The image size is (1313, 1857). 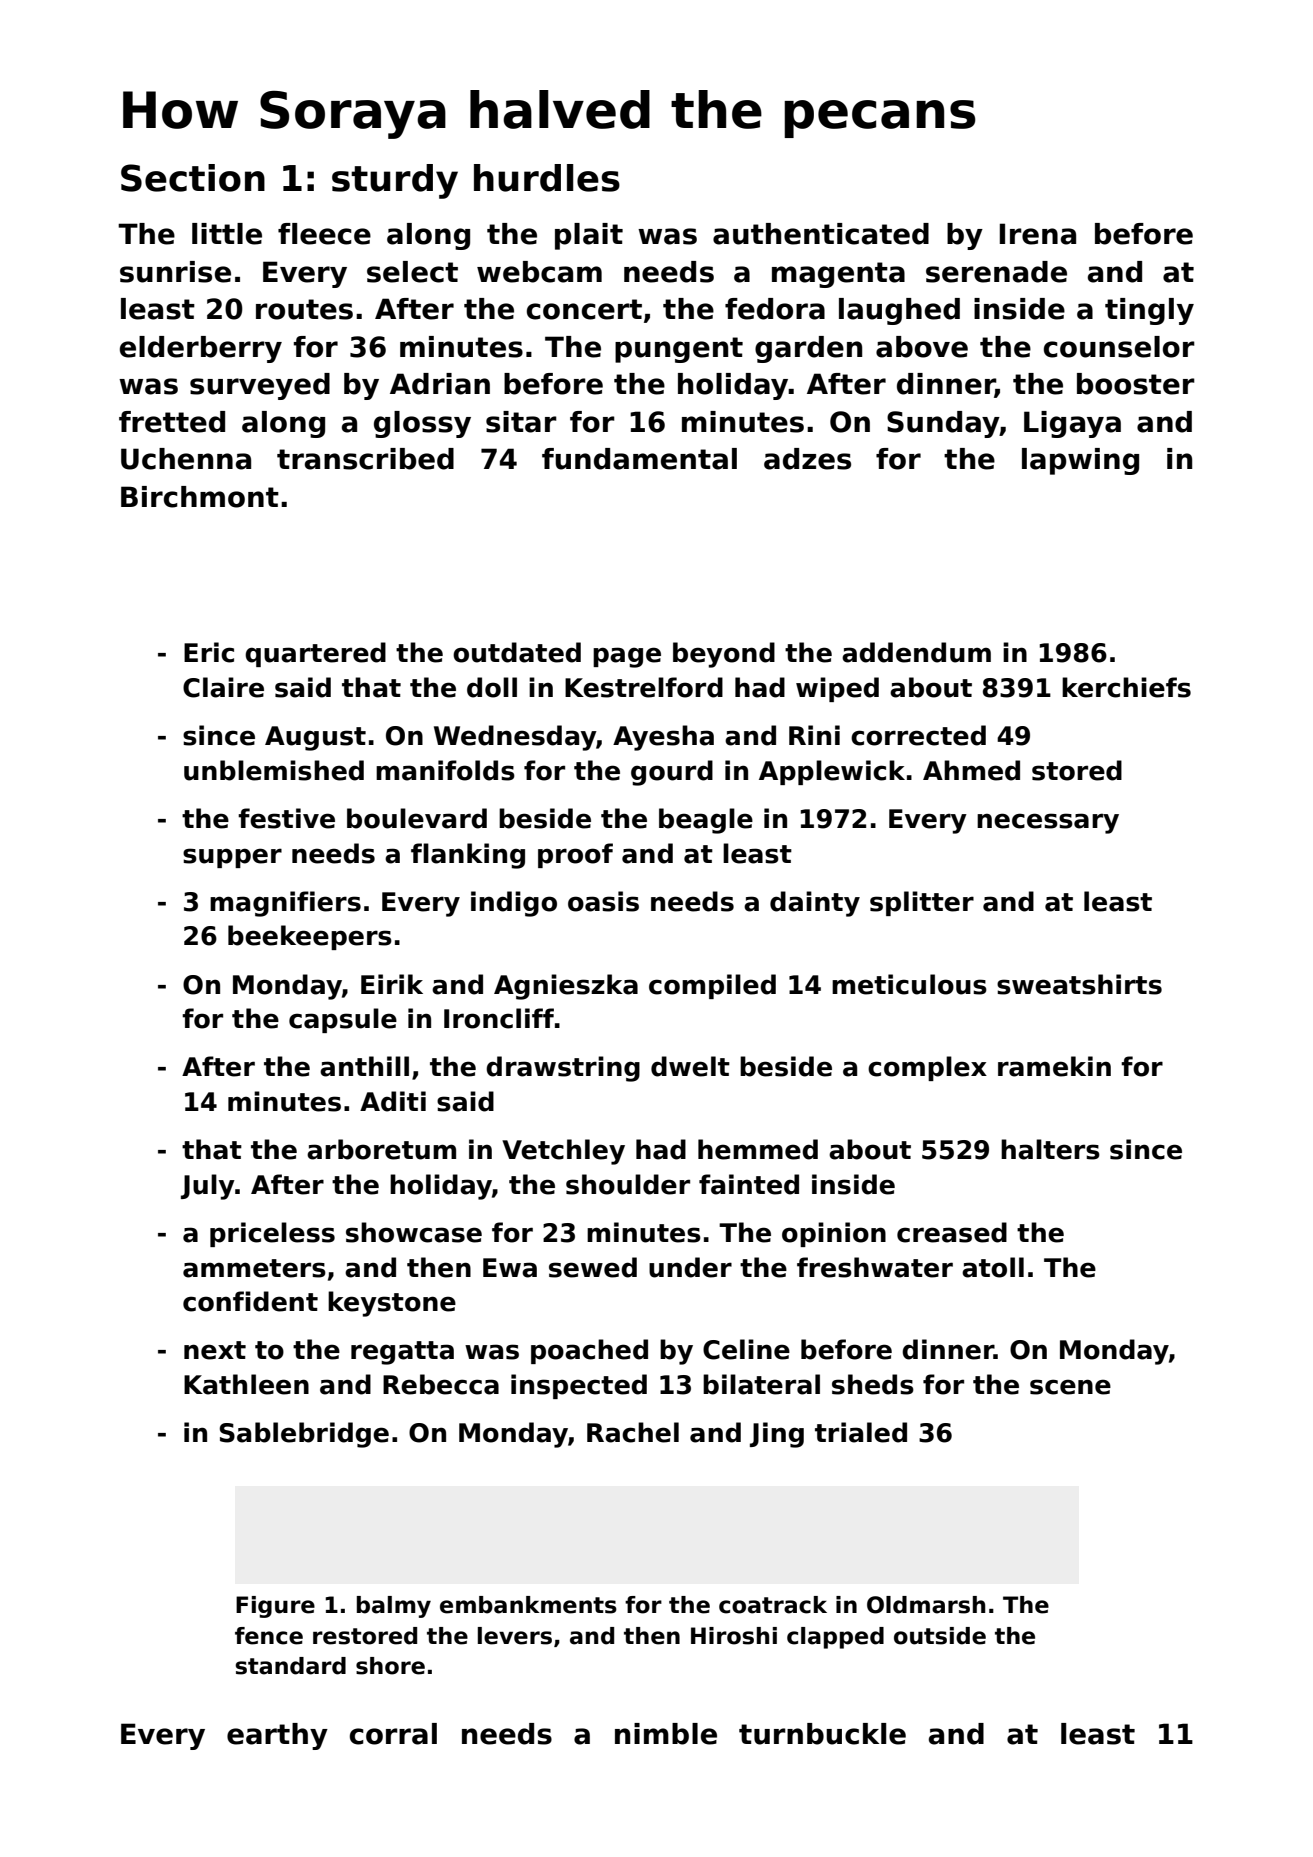 I want to click on beagle, so click(x=706, y=821).
